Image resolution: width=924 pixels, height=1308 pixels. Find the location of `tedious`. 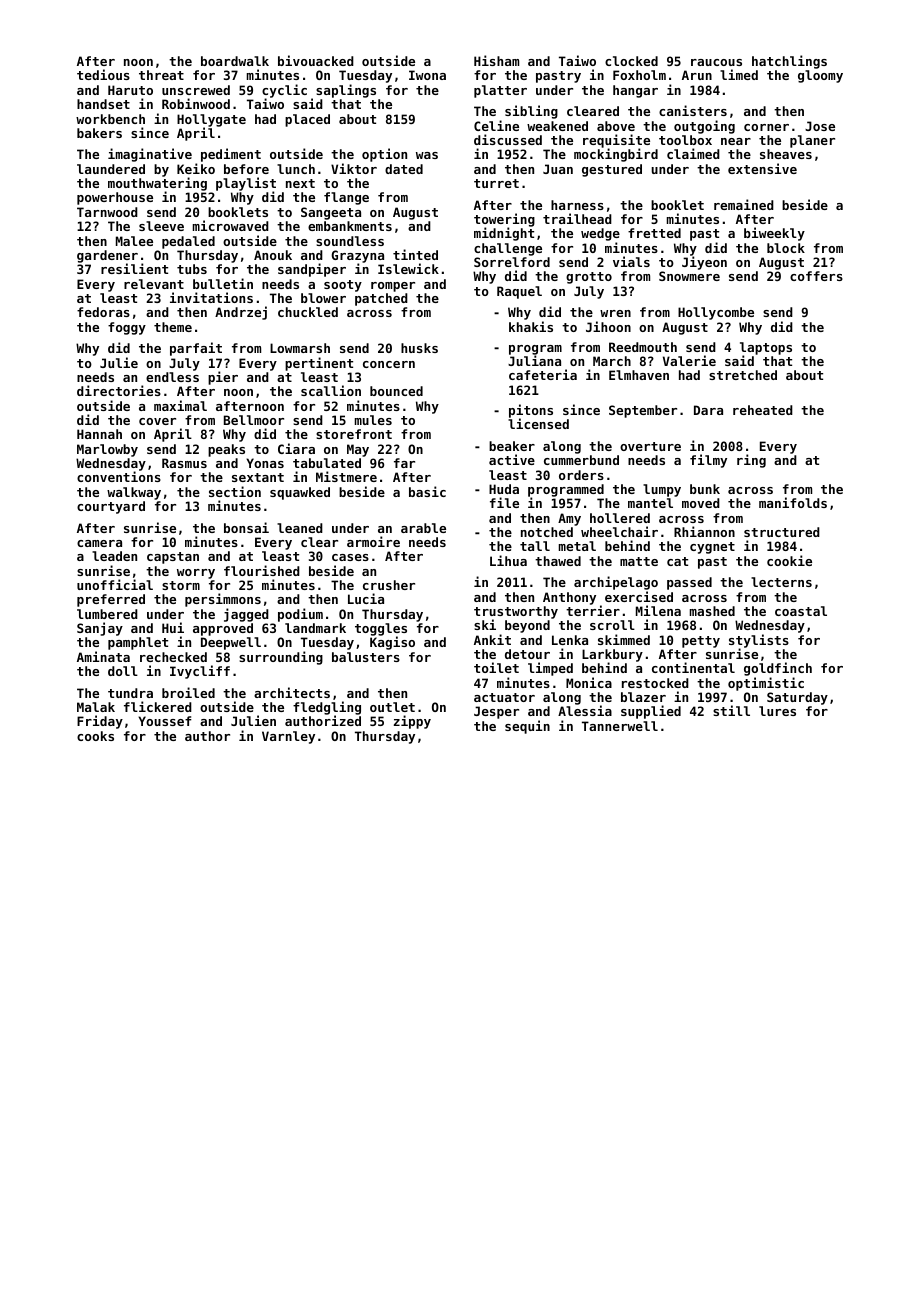

tedious is located at coordinates (103, 74).
